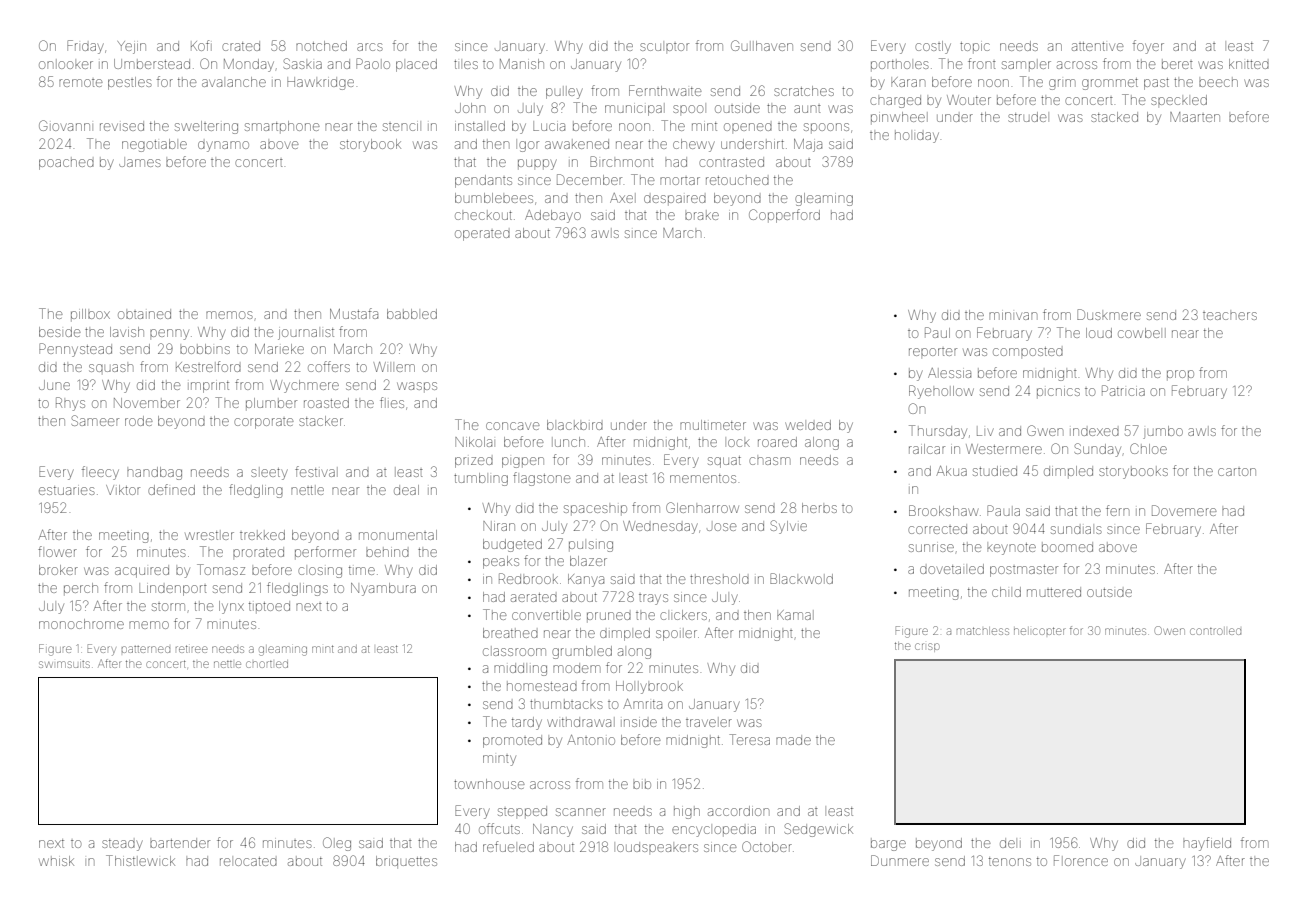  Describe the element at coordinates (1237, 472) in the image. I see `carton` at that location.
